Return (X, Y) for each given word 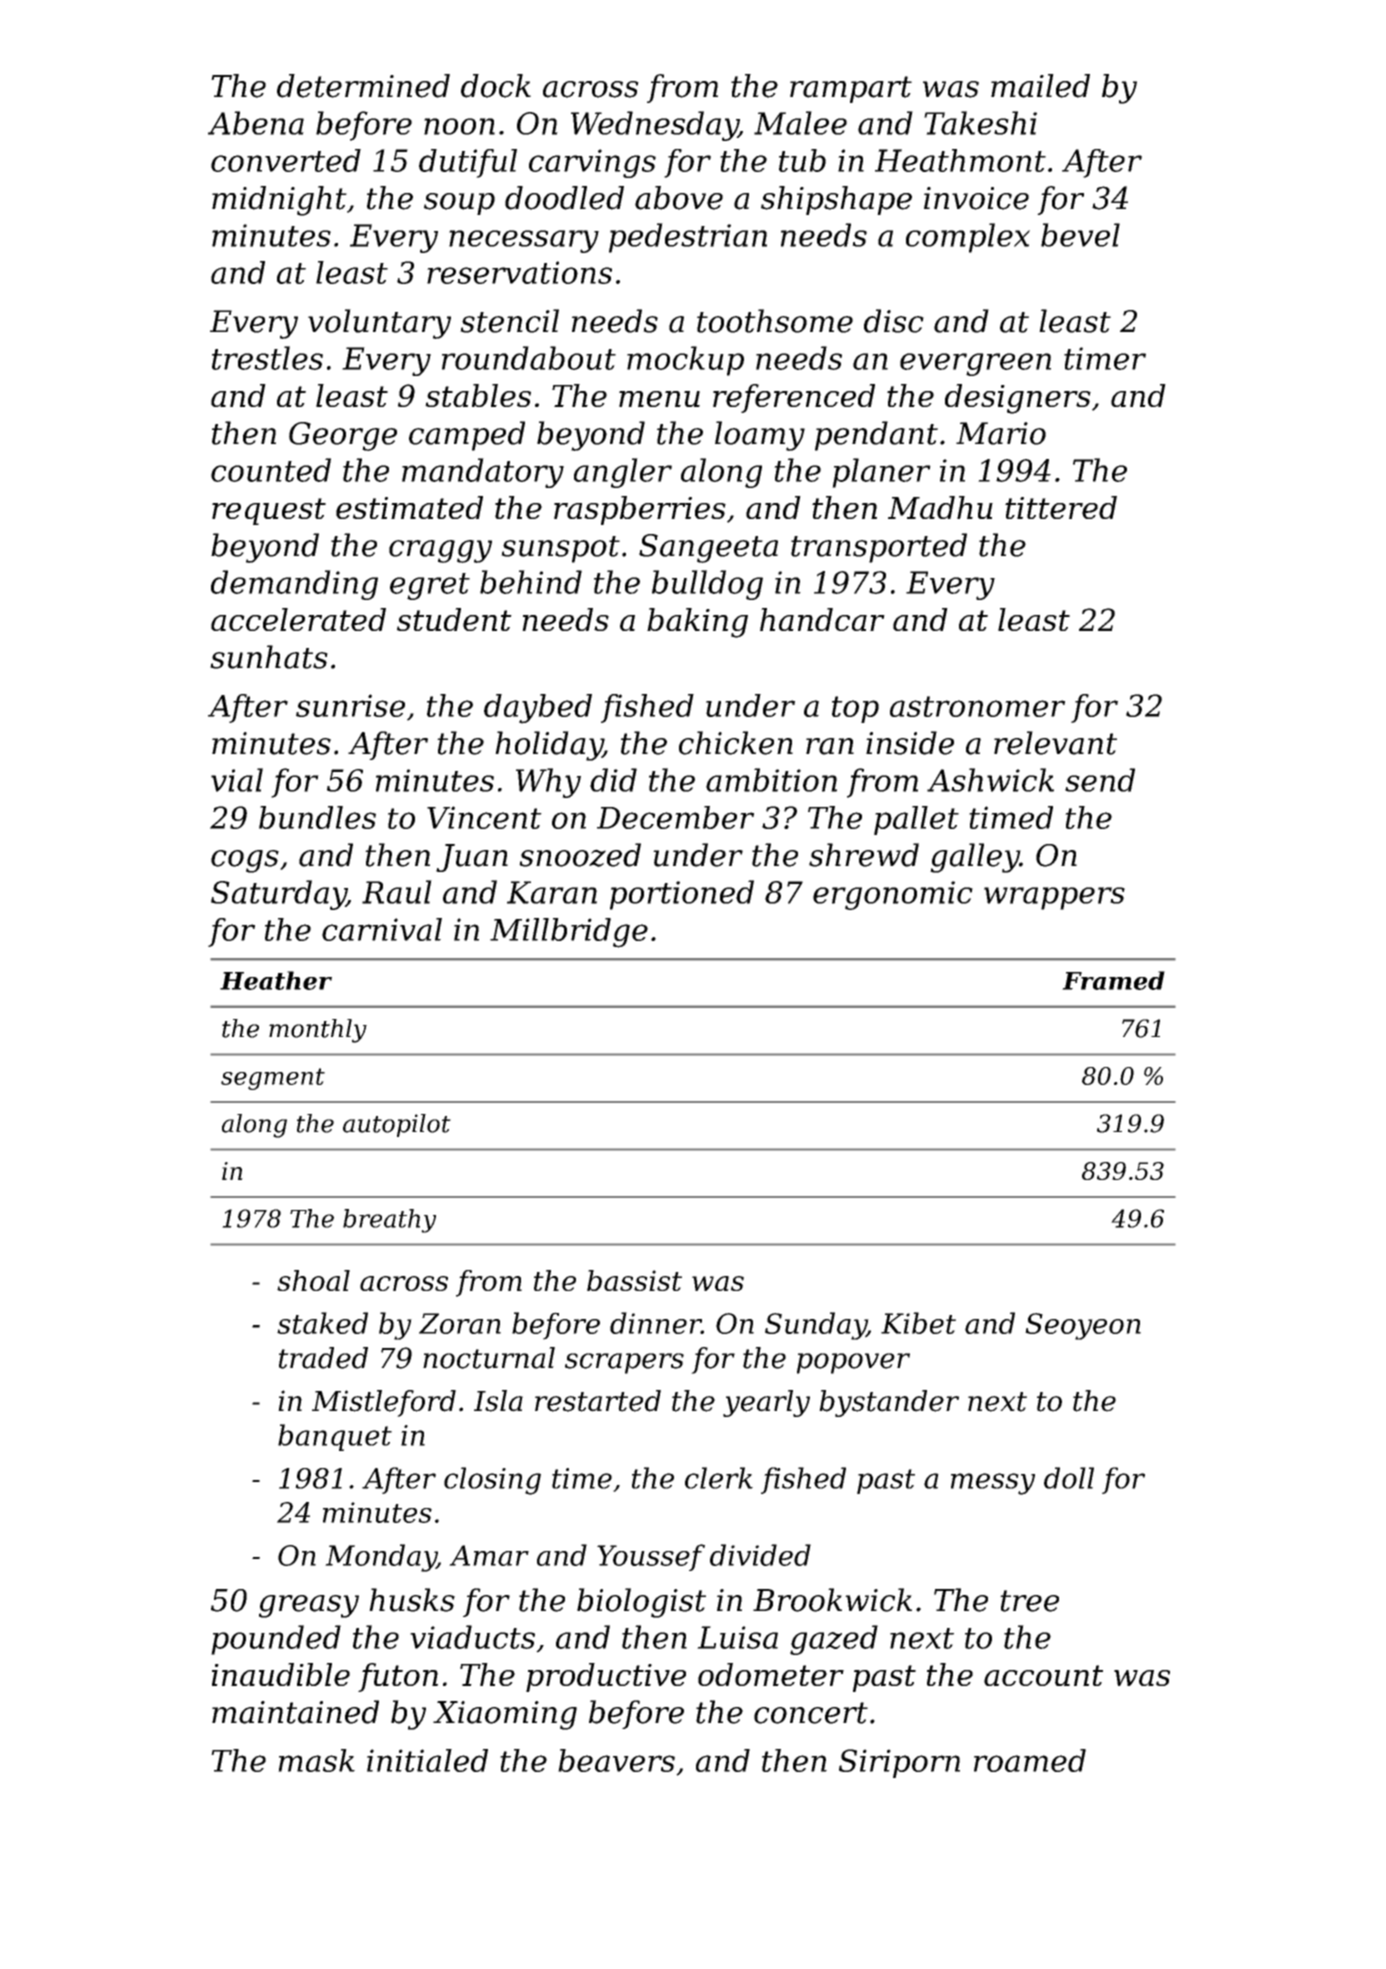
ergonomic (893, 895)
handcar (822, 619)
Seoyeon (1083, 1326)
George (343, 436)
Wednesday (654, 126)
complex (968, 238)
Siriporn (899, 1763)
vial (237, 780)
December (675, 817)
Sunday (816, 1326)
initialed (427, 1760)
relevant (1055, 743)
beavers (616, 1760)
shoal (313, 1280)
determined (363, 86)
